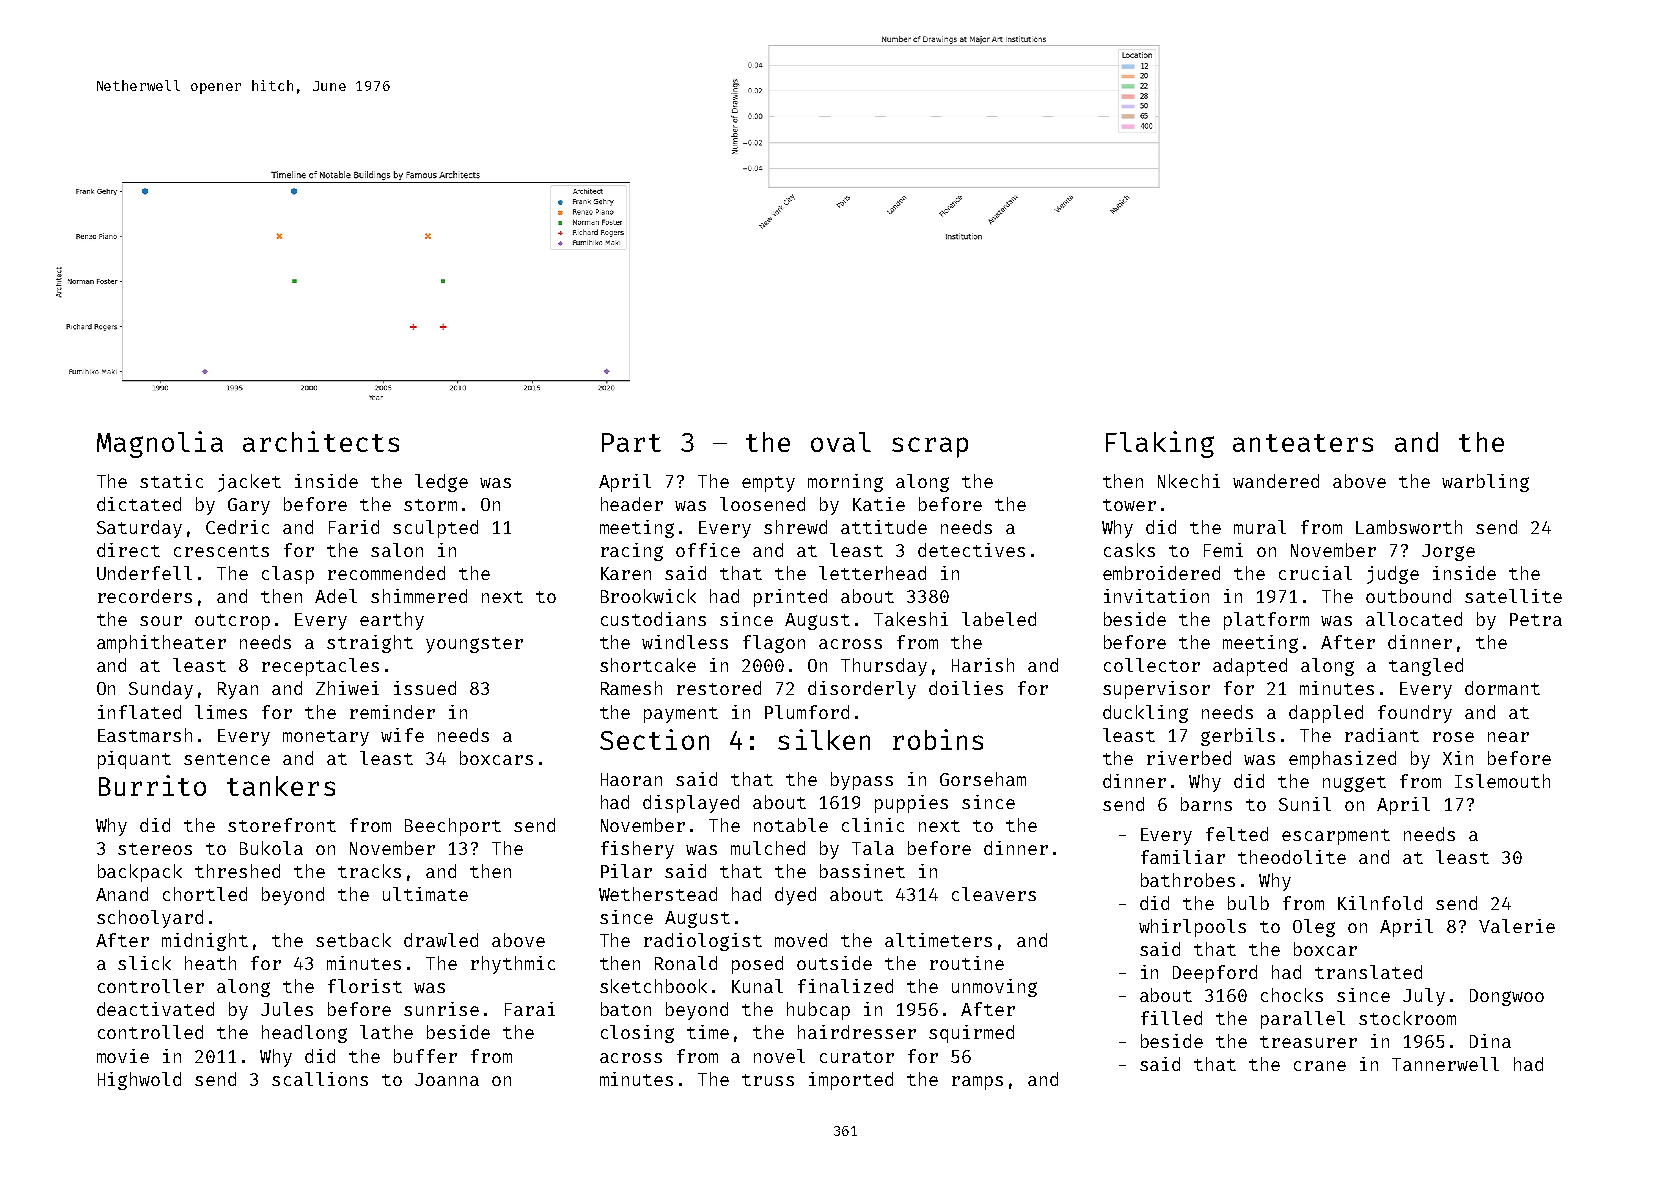  I want to click on Harish, so click(983, 665).
